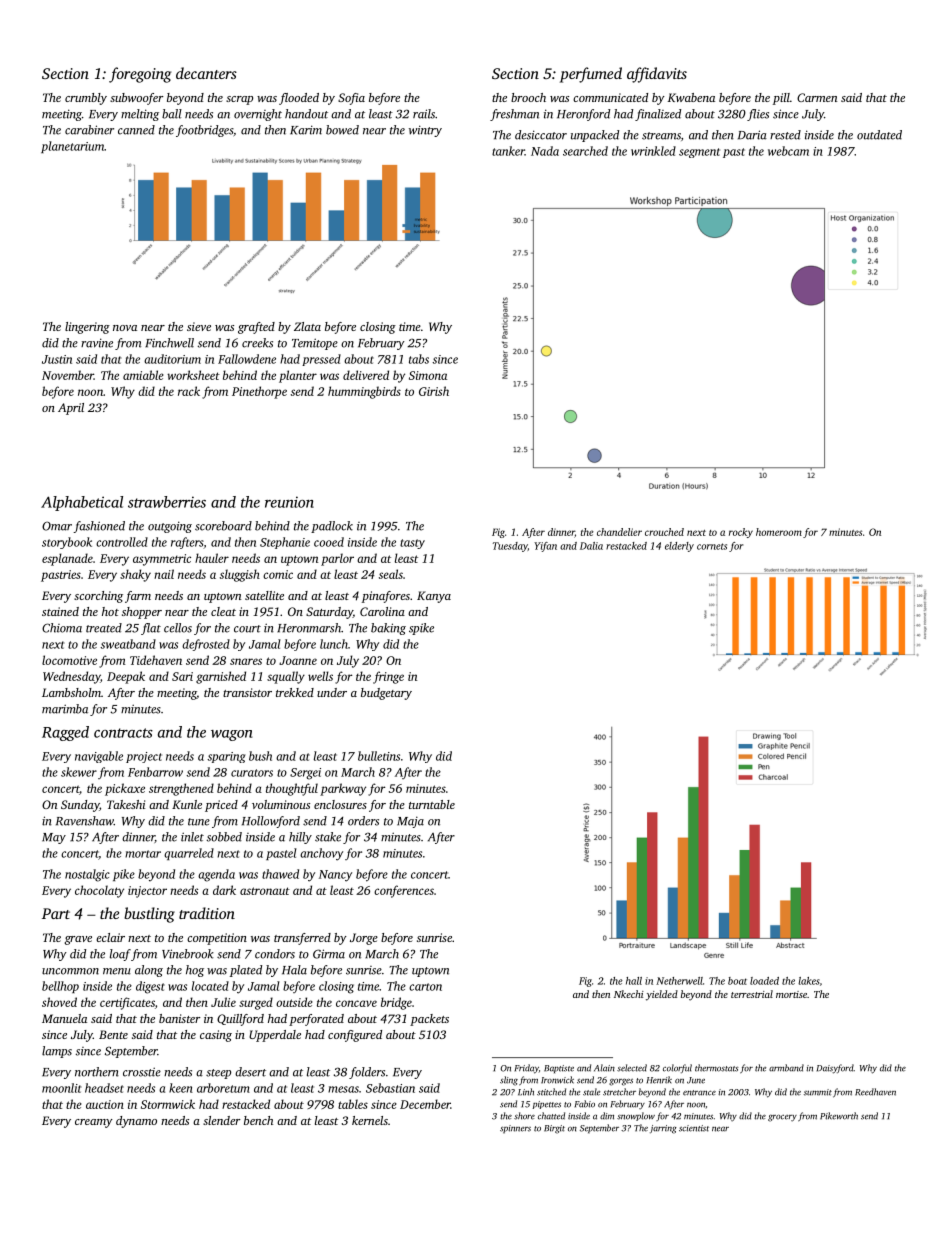 Image resolution: width=952 pixels, height=1233 pixels. Describe the element at coordinates (664, 532) in the screenshot. I see `crouched` at that location.
